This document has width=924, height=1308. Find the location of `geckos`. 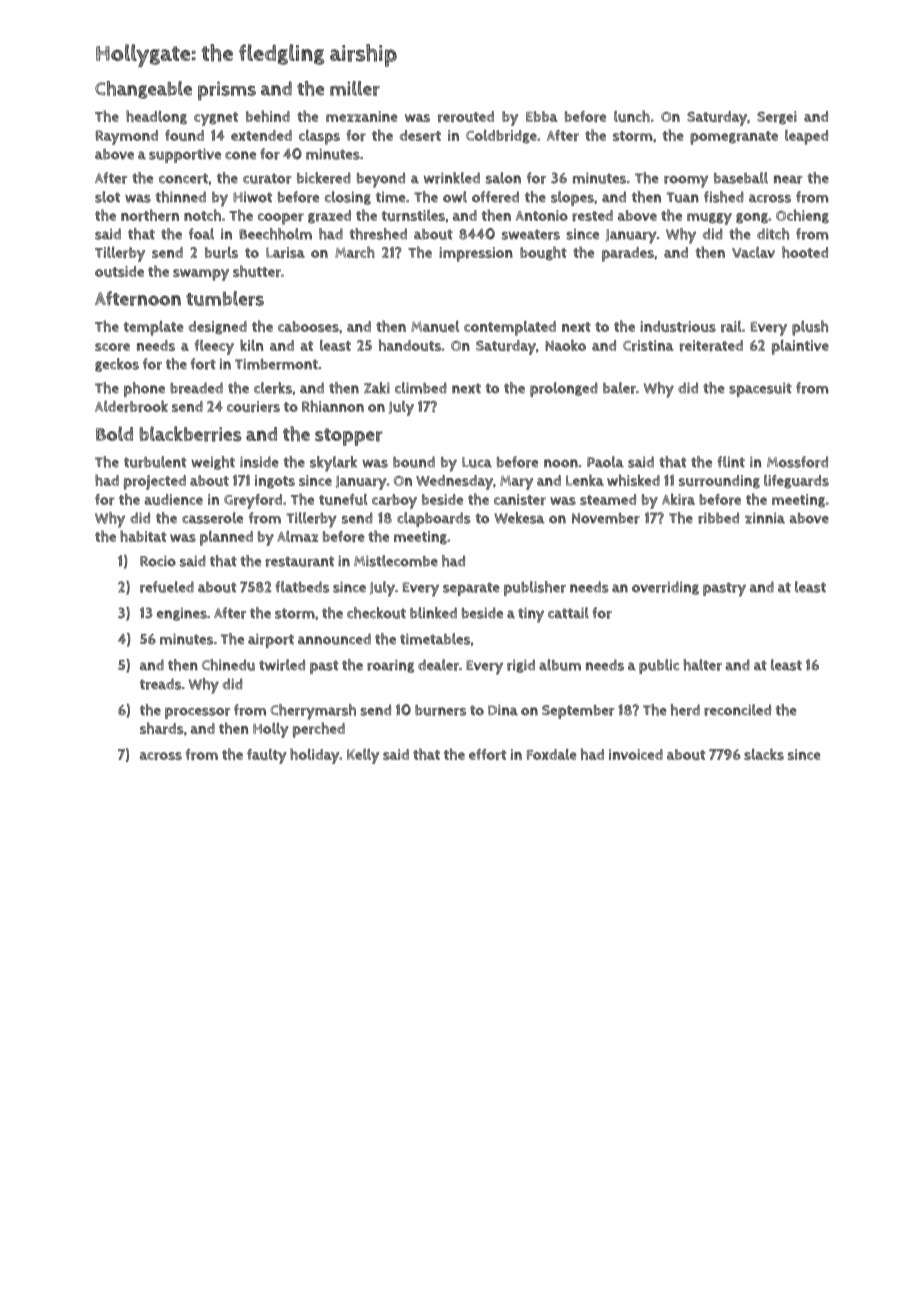

geckos is located at coordinates (117, 365).
